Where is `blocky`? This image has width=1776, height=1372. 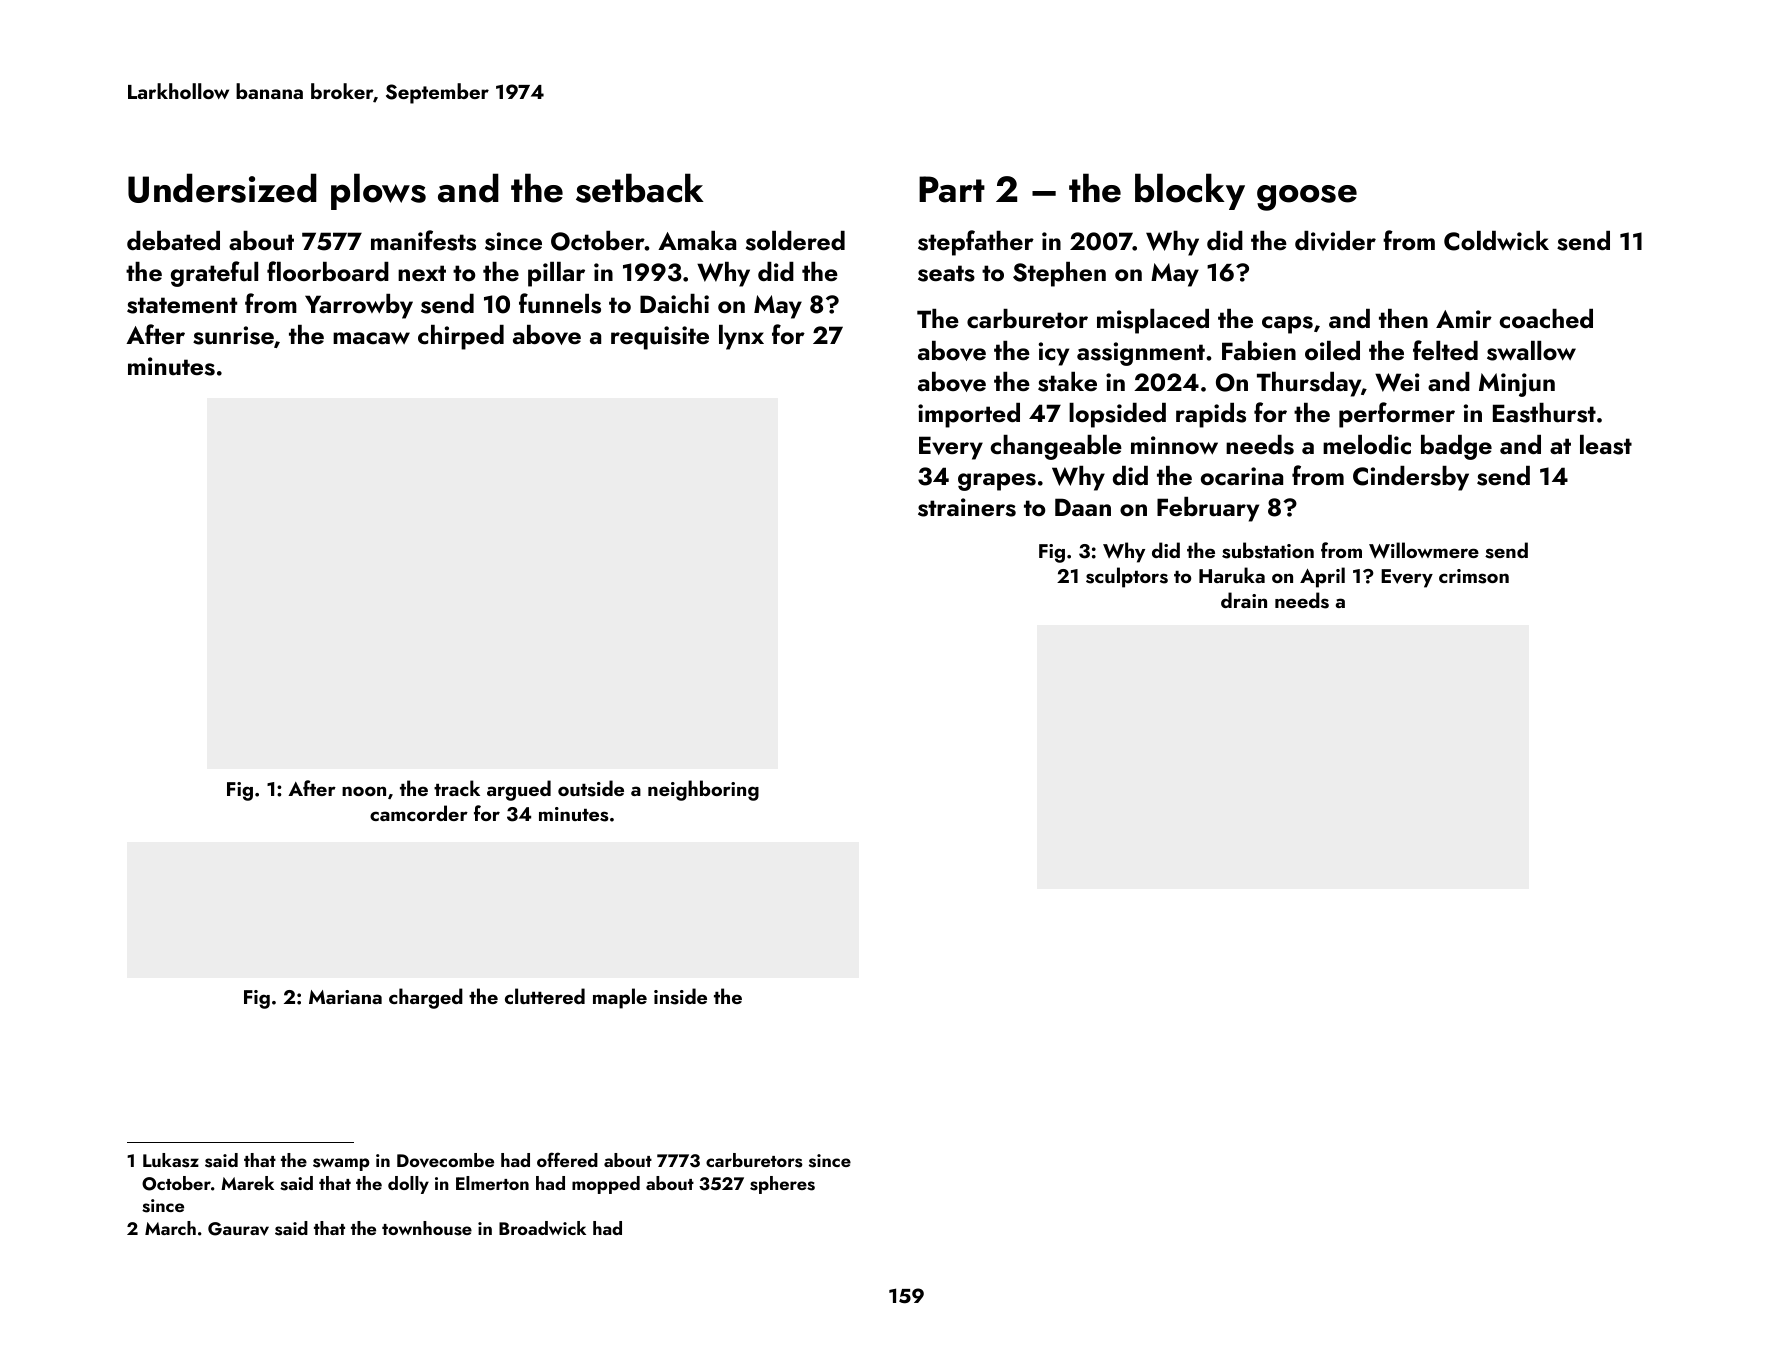 blocky is located at coordinates (1190, 191).
